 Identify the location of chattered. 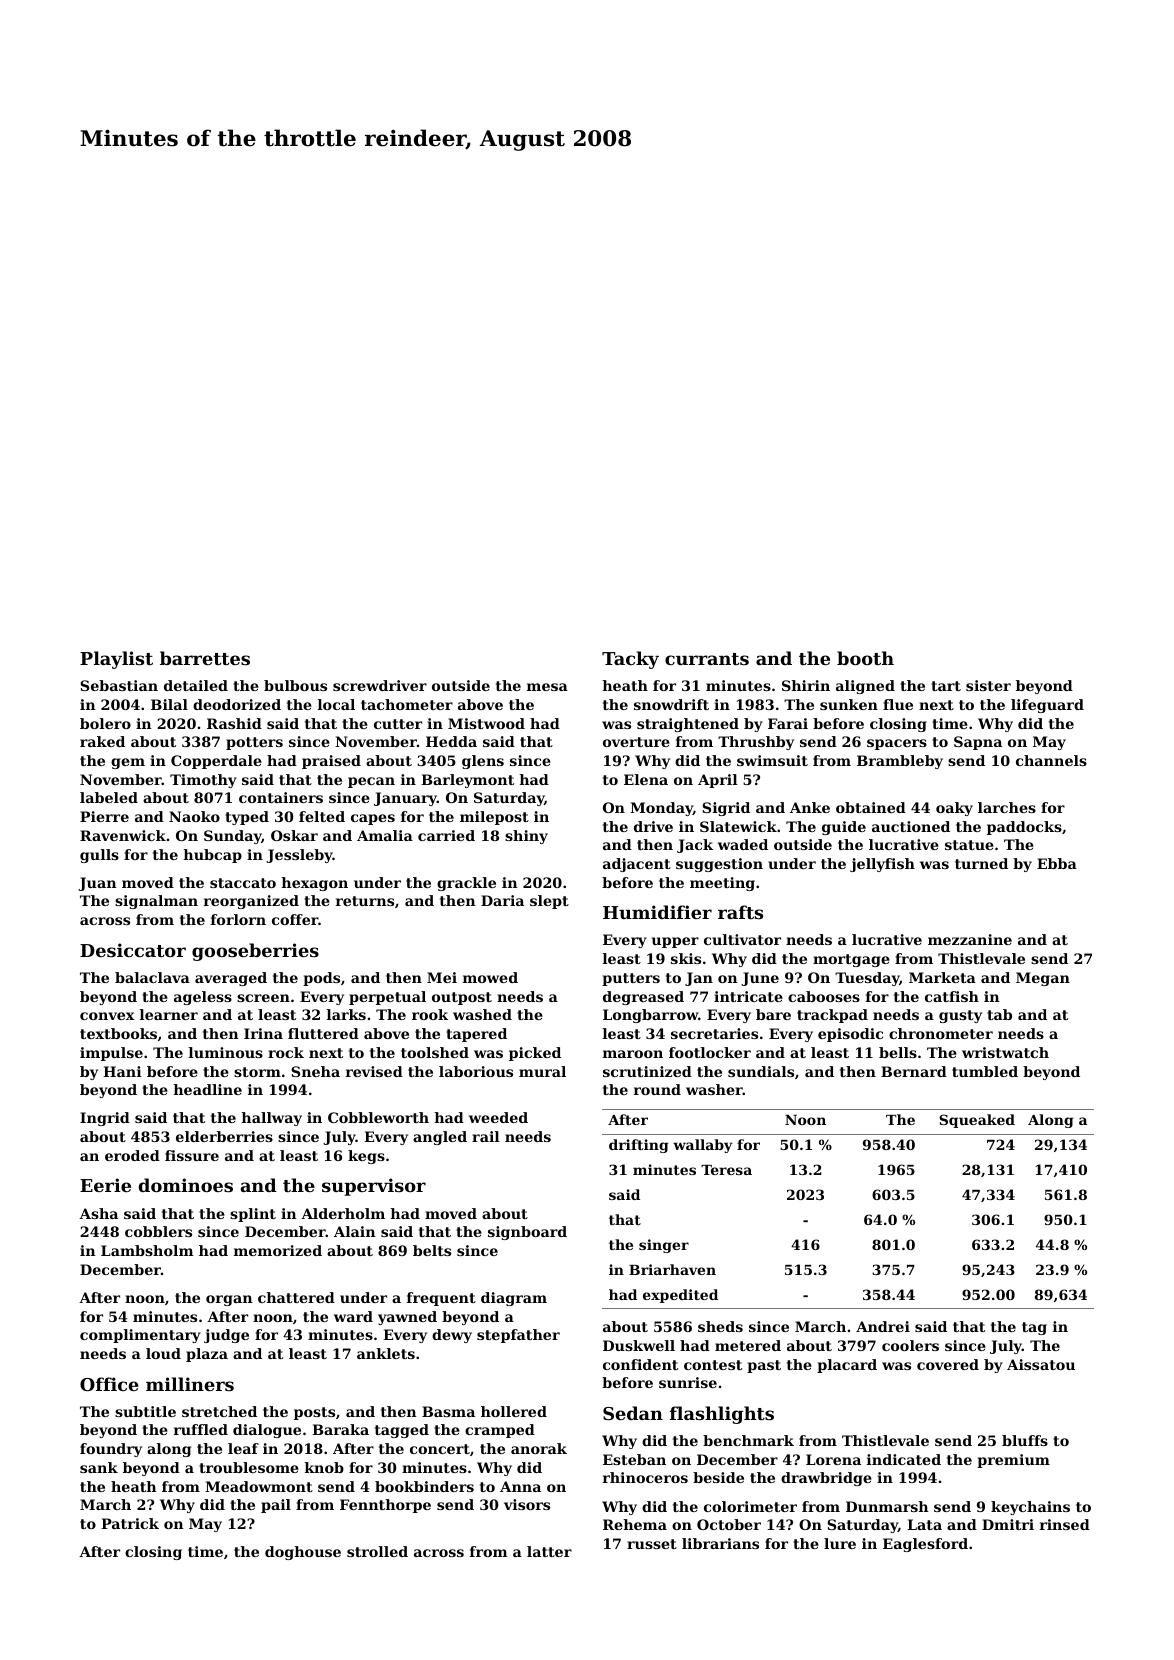
(296, 1297).
